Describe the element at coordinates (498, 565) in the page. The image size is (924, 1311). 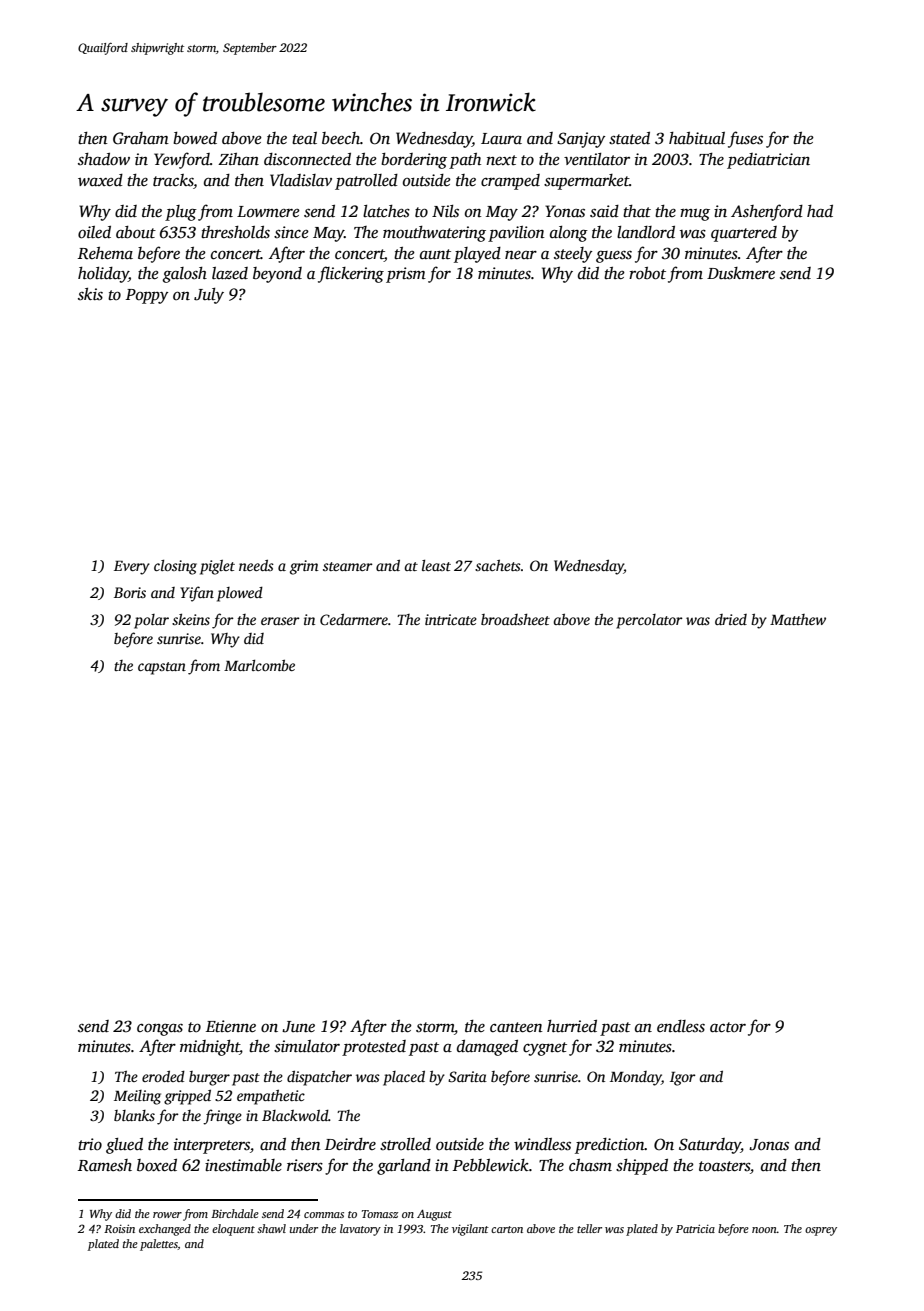
I see `sachets` at that location.
